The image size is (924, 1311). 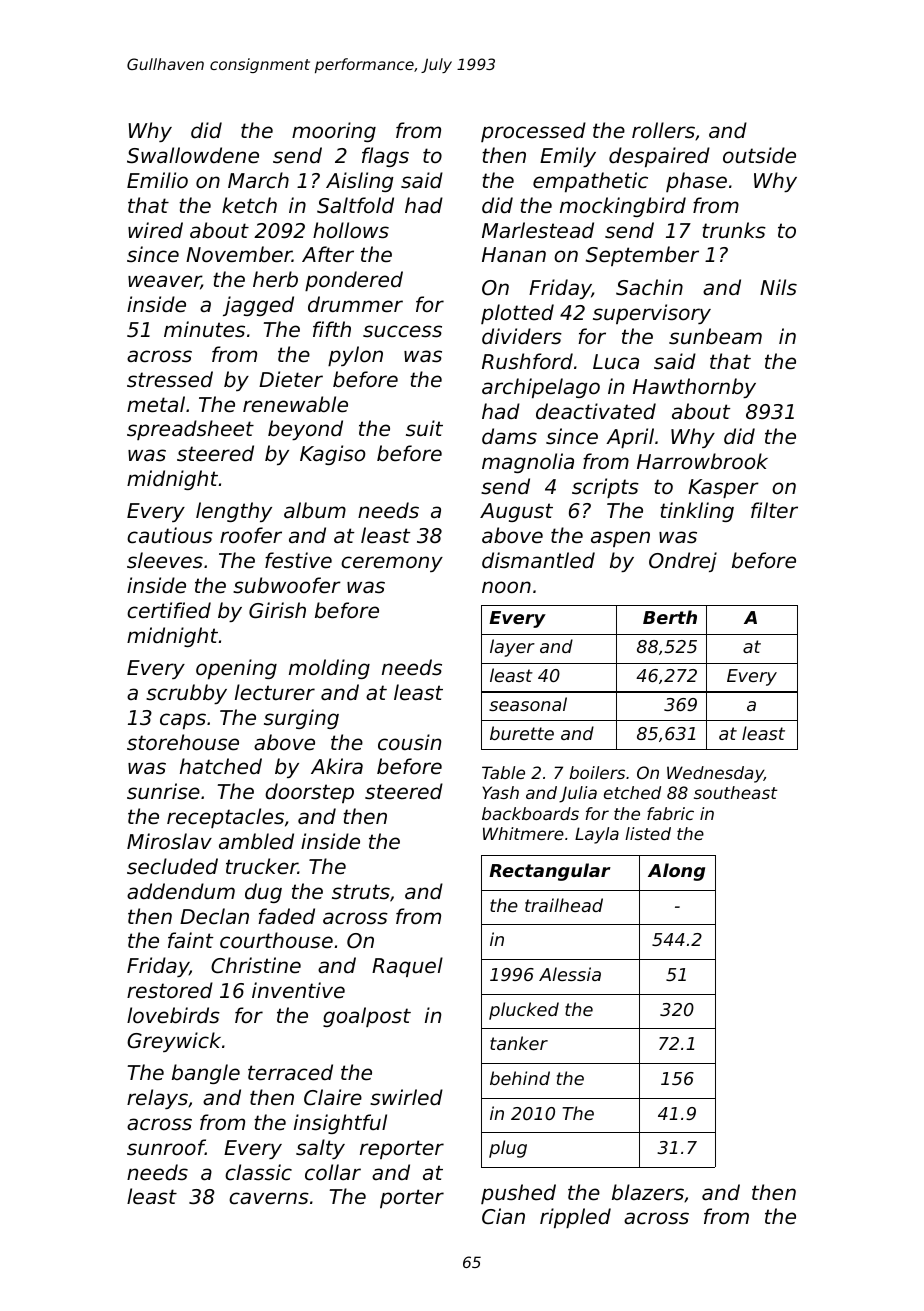 I want to click on Nils, so click(x=778, y=287).
